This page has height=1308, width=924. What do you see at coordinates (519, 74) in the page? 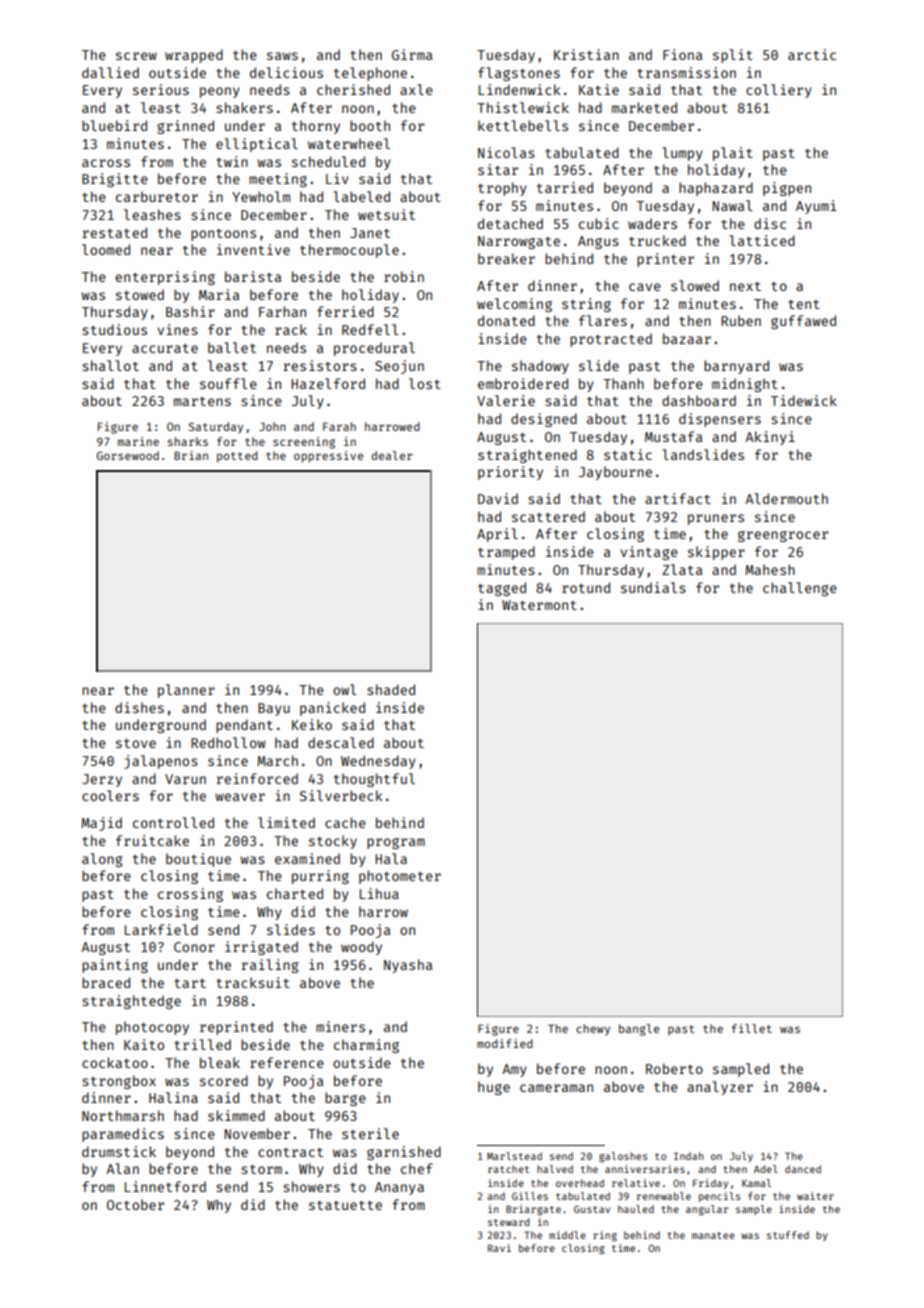
I see `flagstones` at bounding box center [519, 74].
